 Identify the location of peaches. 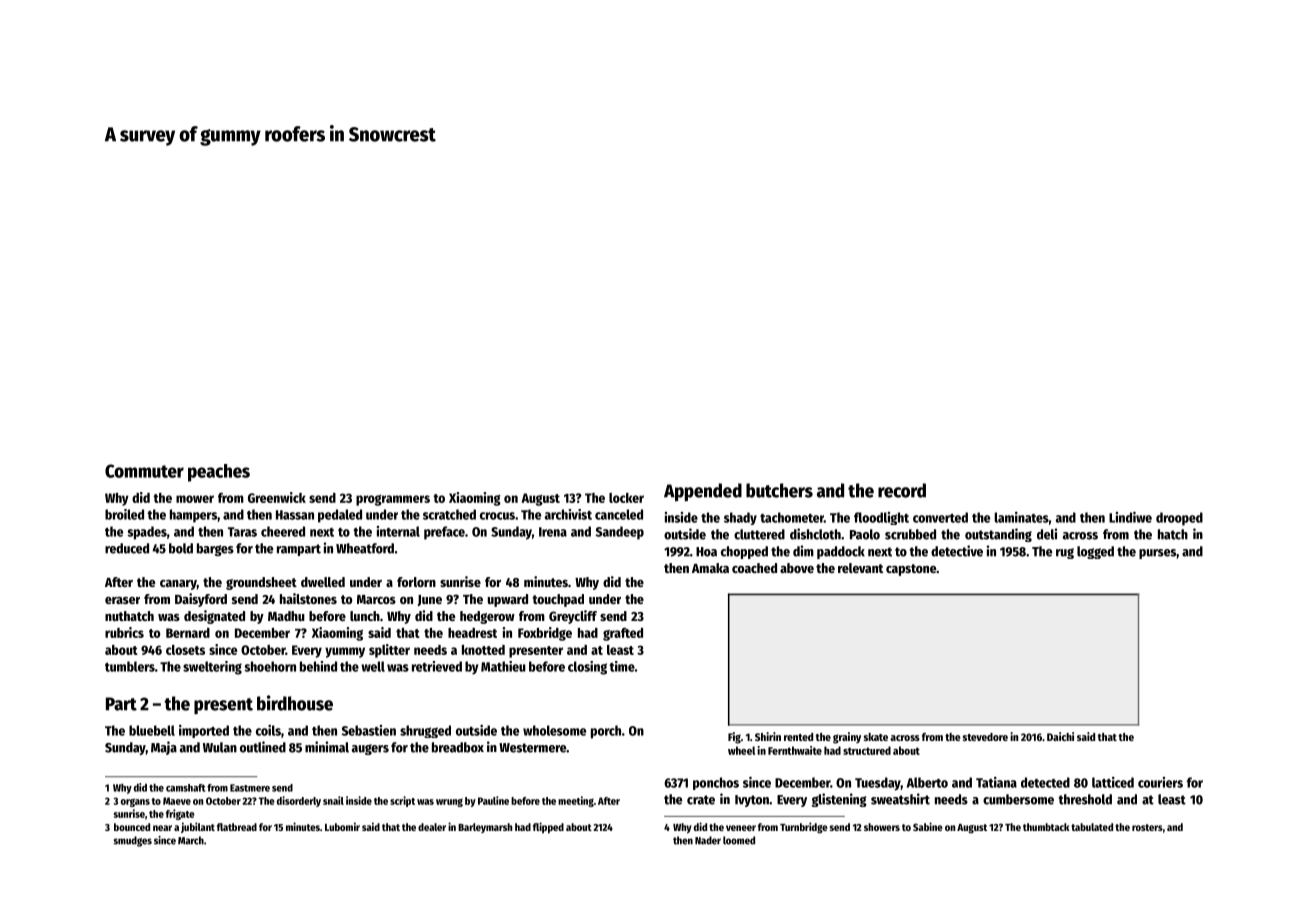
(219, 473).
